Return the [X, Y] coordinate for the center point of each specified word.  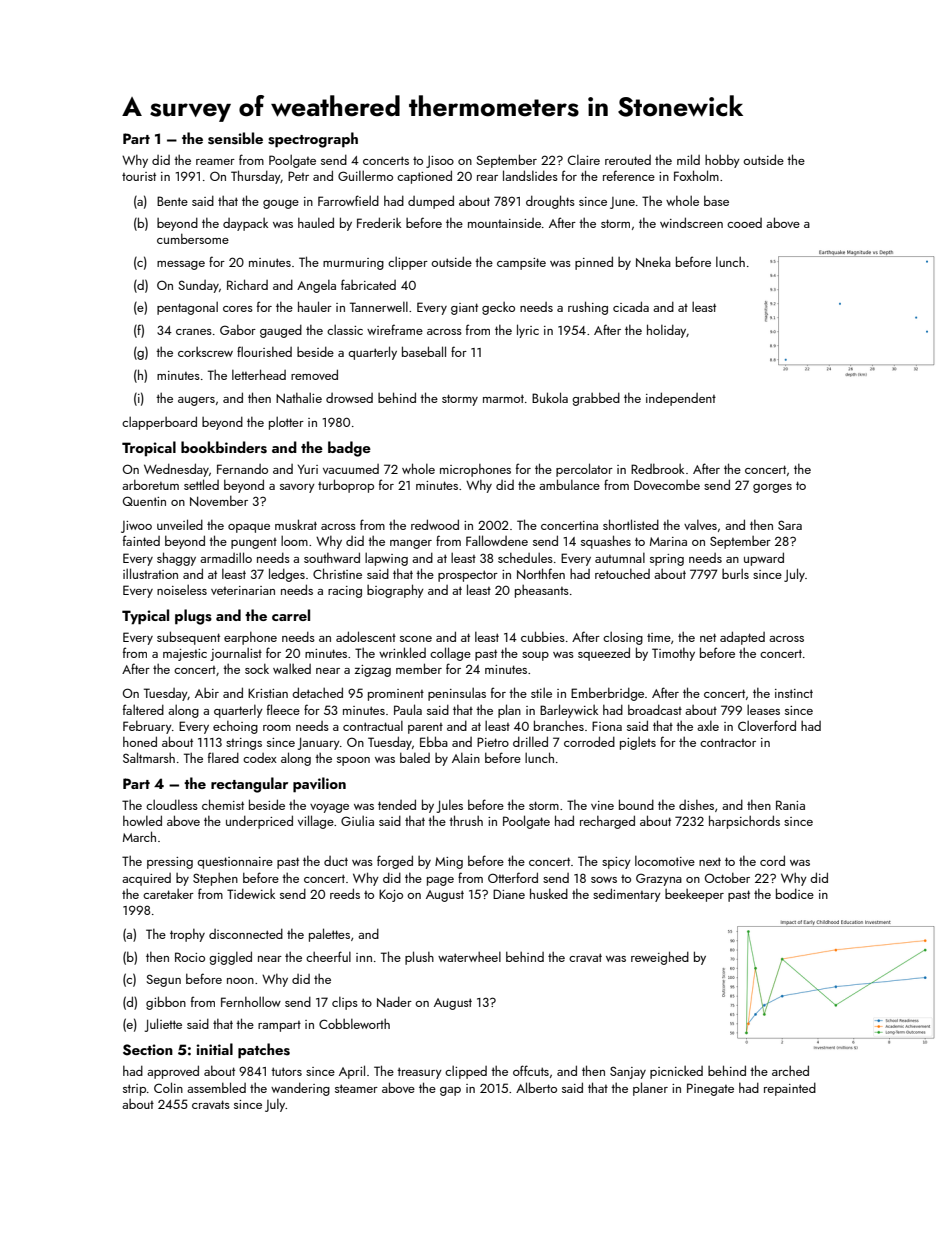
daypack [245, 224]
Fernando [242, 469]
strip [134, 1090]
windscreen [691, 222]
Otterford [513, 877]
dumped [431, 202]
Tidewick [251, 894]
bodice [795, 893]
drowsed [349, 398]
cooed [744, 223]
